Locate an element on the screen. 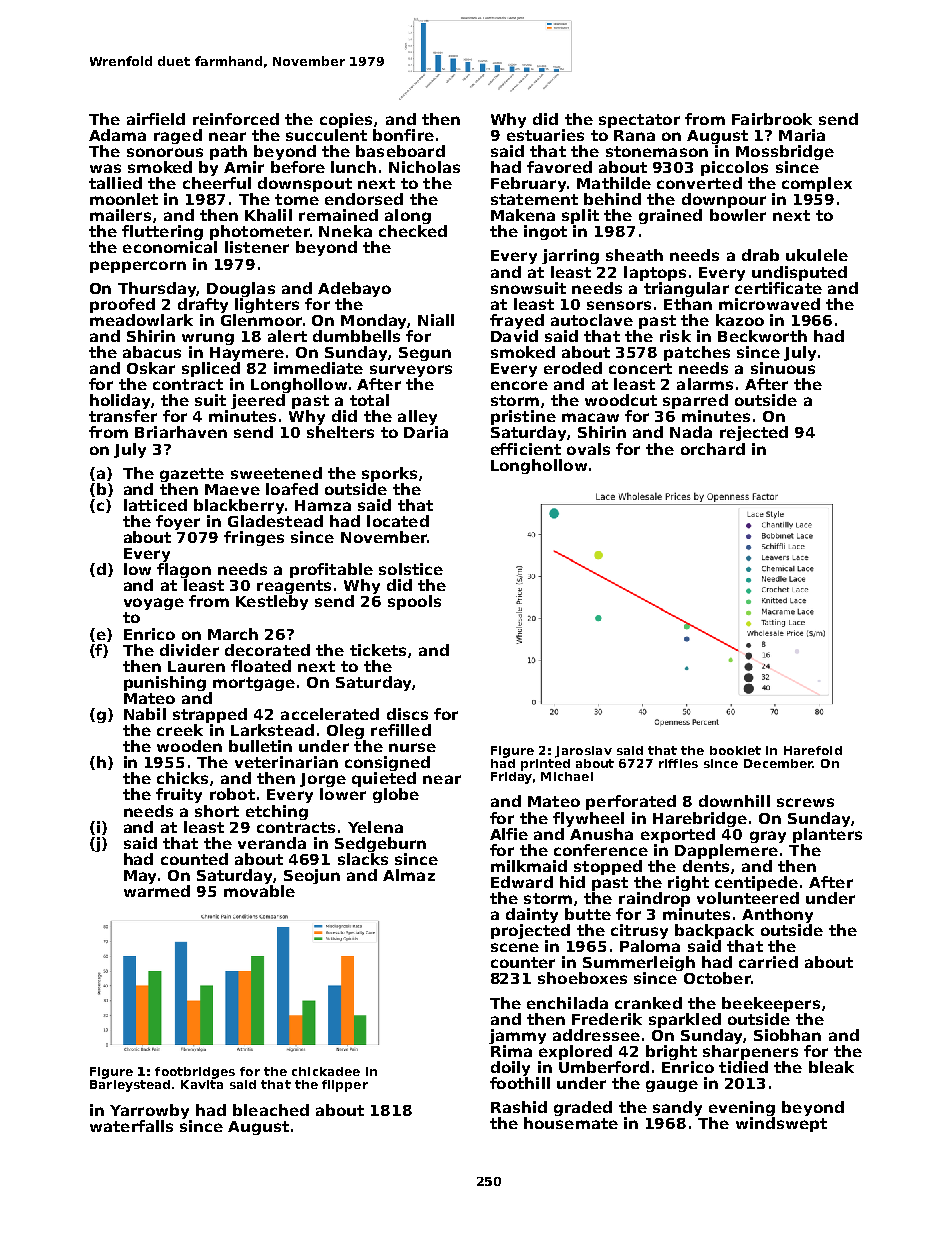 This screenshot has height=1233, width=952. milkmaid is located at coordinates (529, 866).
